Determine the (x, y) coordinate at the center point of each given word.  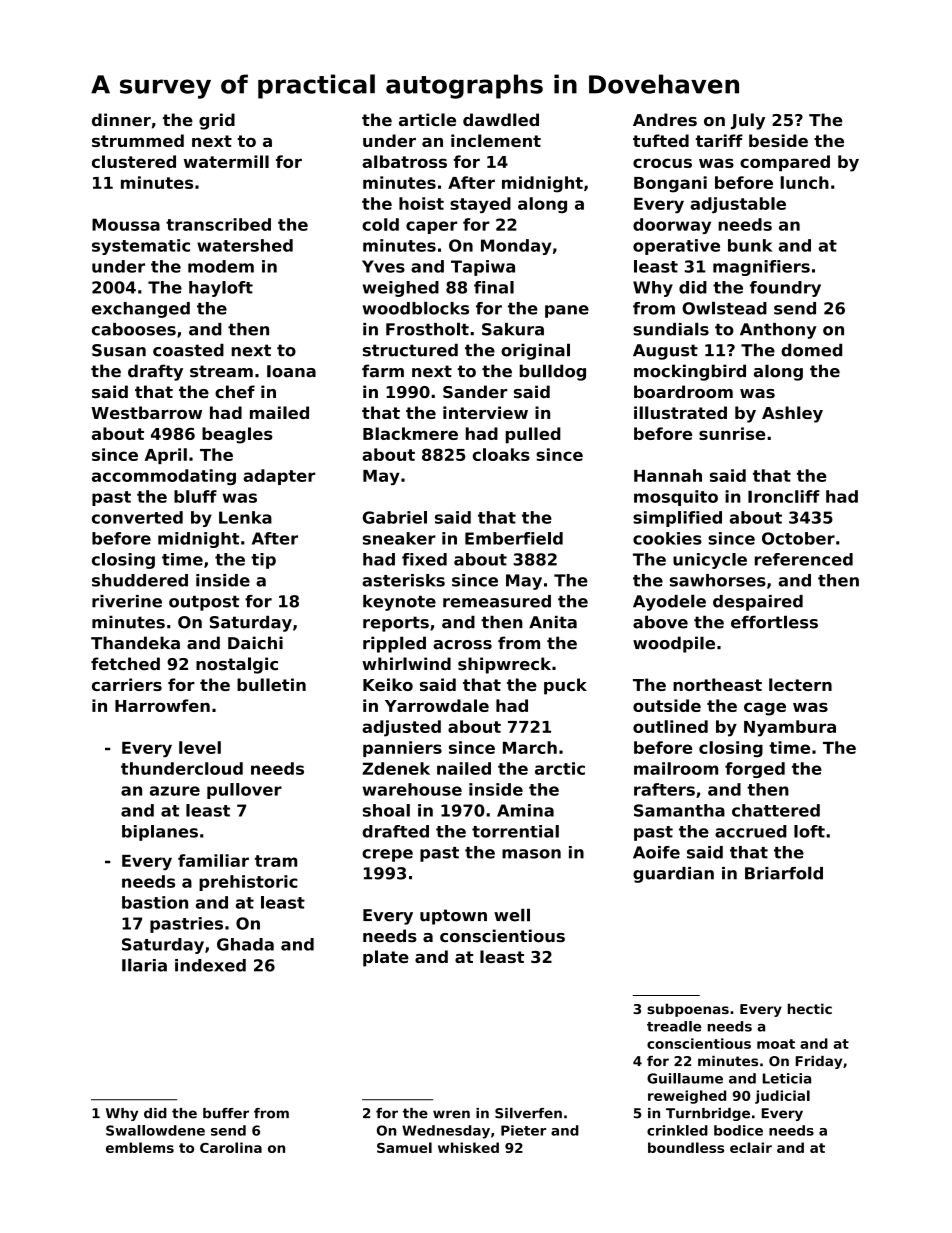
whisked (468, 1147)
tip (263, 561)
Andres (665, 119)
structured (410, 350)
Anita (553, 622)
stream (221, 371)
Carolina (231, 1147)
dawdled (501, 119)
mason (531, 854)
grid (217, 121)
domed (811, 350)
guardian (673, 875)
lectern (800, 684)
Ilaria (144, 965)
